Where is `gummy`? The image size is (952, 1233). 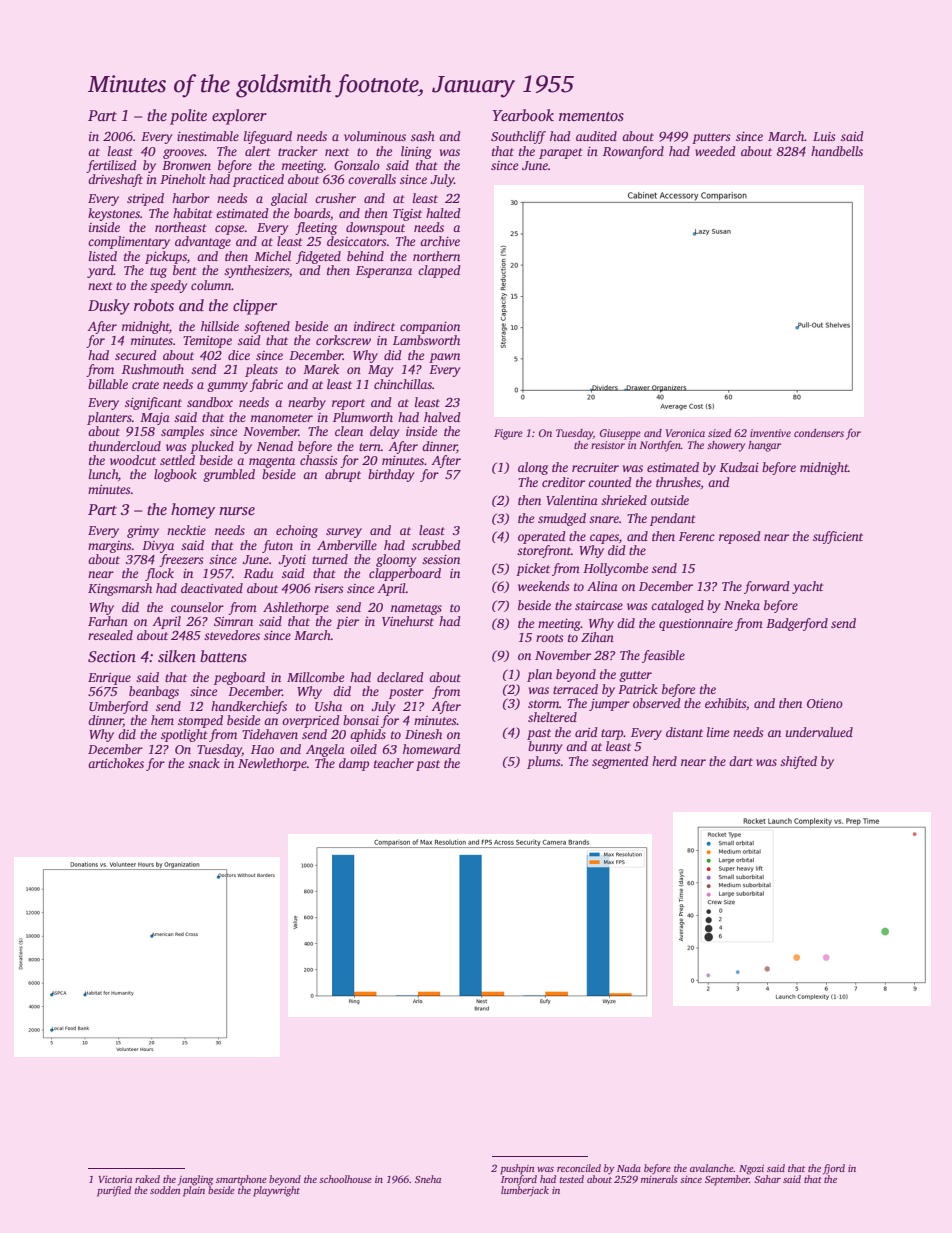 gummy is located at coordinates (227, 387).
